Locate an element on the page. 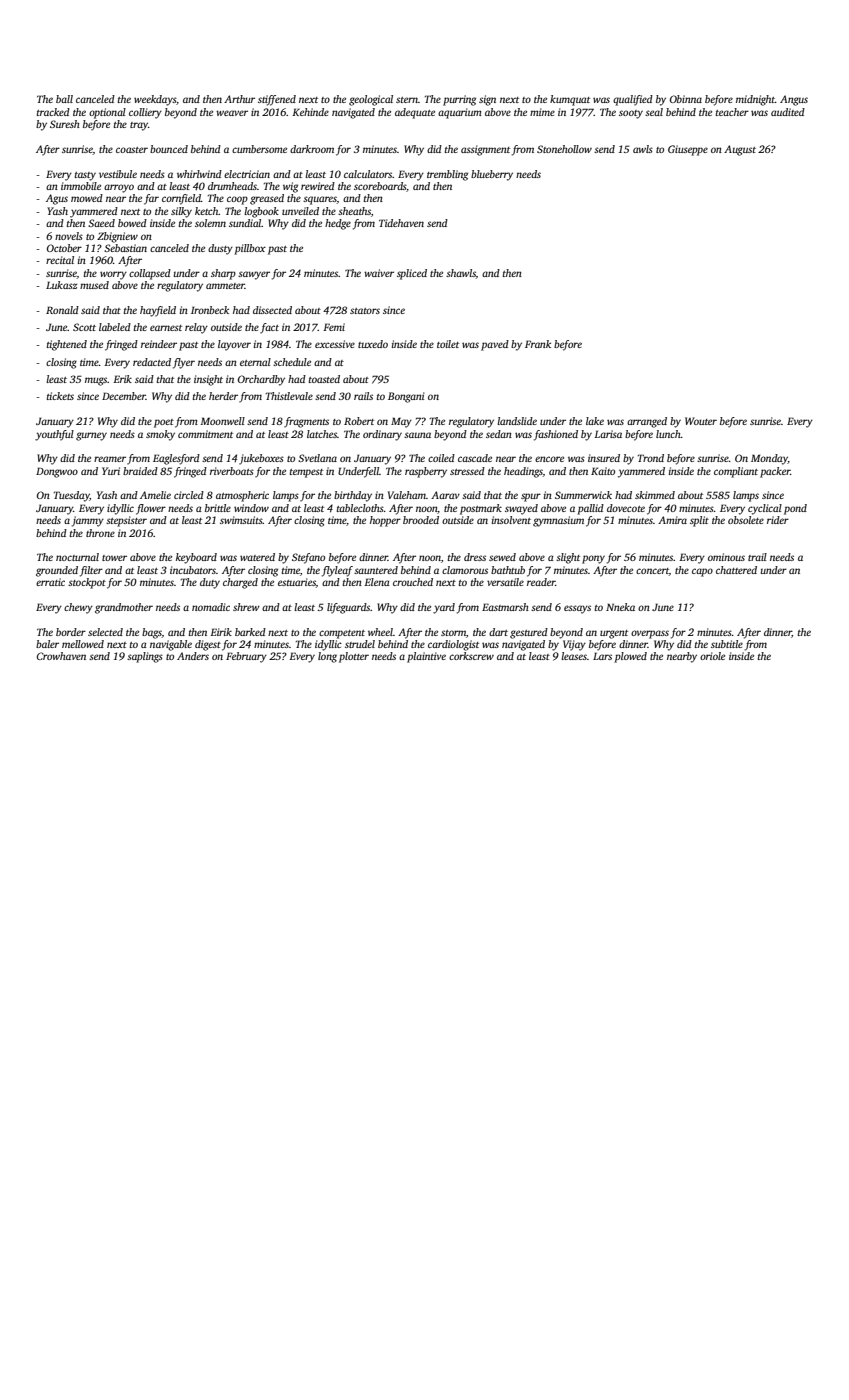 The height and width of the document is (1400, 849). waiver is located at coordinates (379, 273).
